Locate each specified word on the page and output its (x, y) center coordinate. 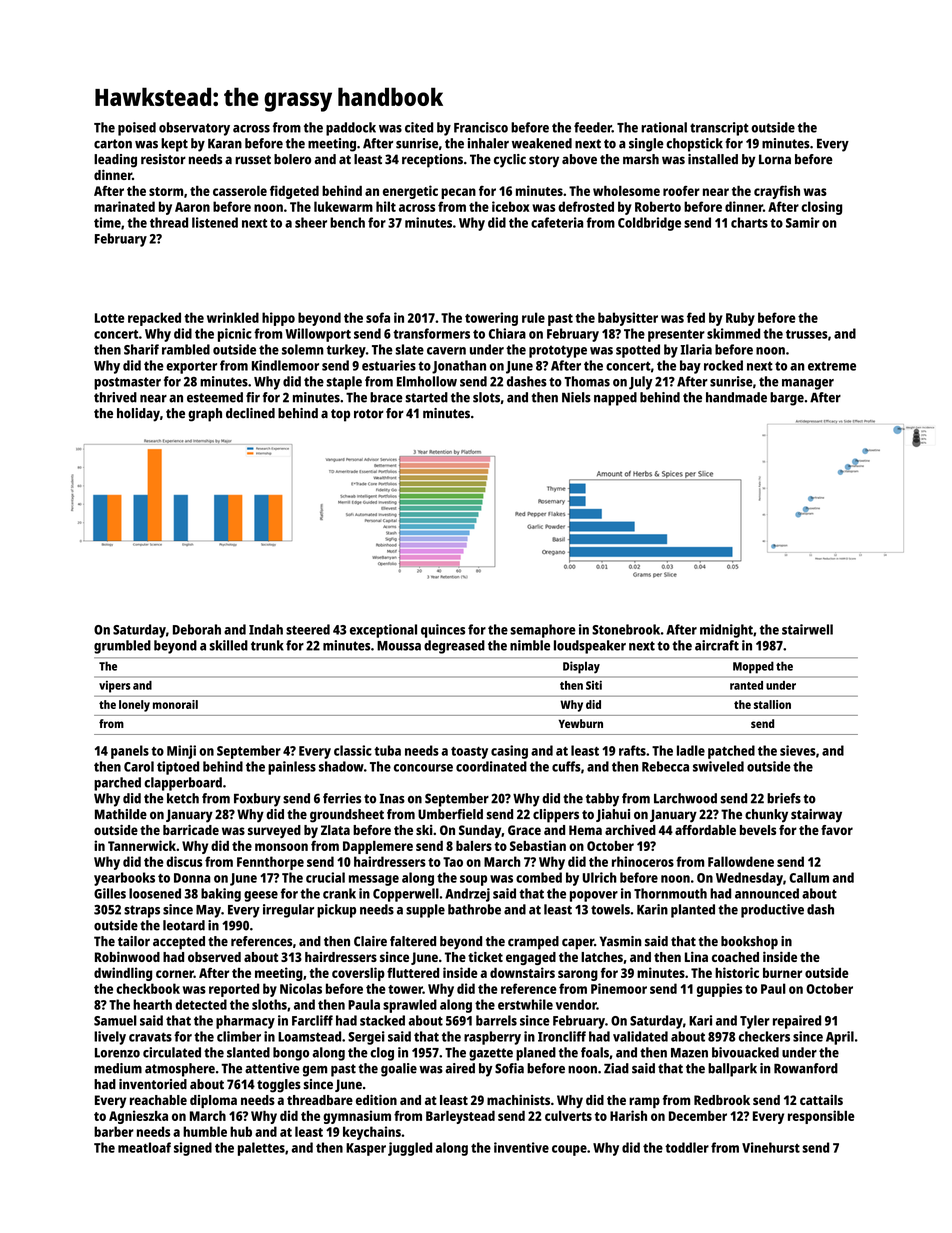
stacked (382, 1020)
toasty (469, 753)
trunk (267, 645)
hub (241, 1131)
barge (787, 399)
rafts (632, 750)
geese (261, 896)
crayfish (777, 192)
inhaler (488, 143)
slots (486, 397)
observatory (194, 129)
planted (693, 911)
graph (205, 415)
